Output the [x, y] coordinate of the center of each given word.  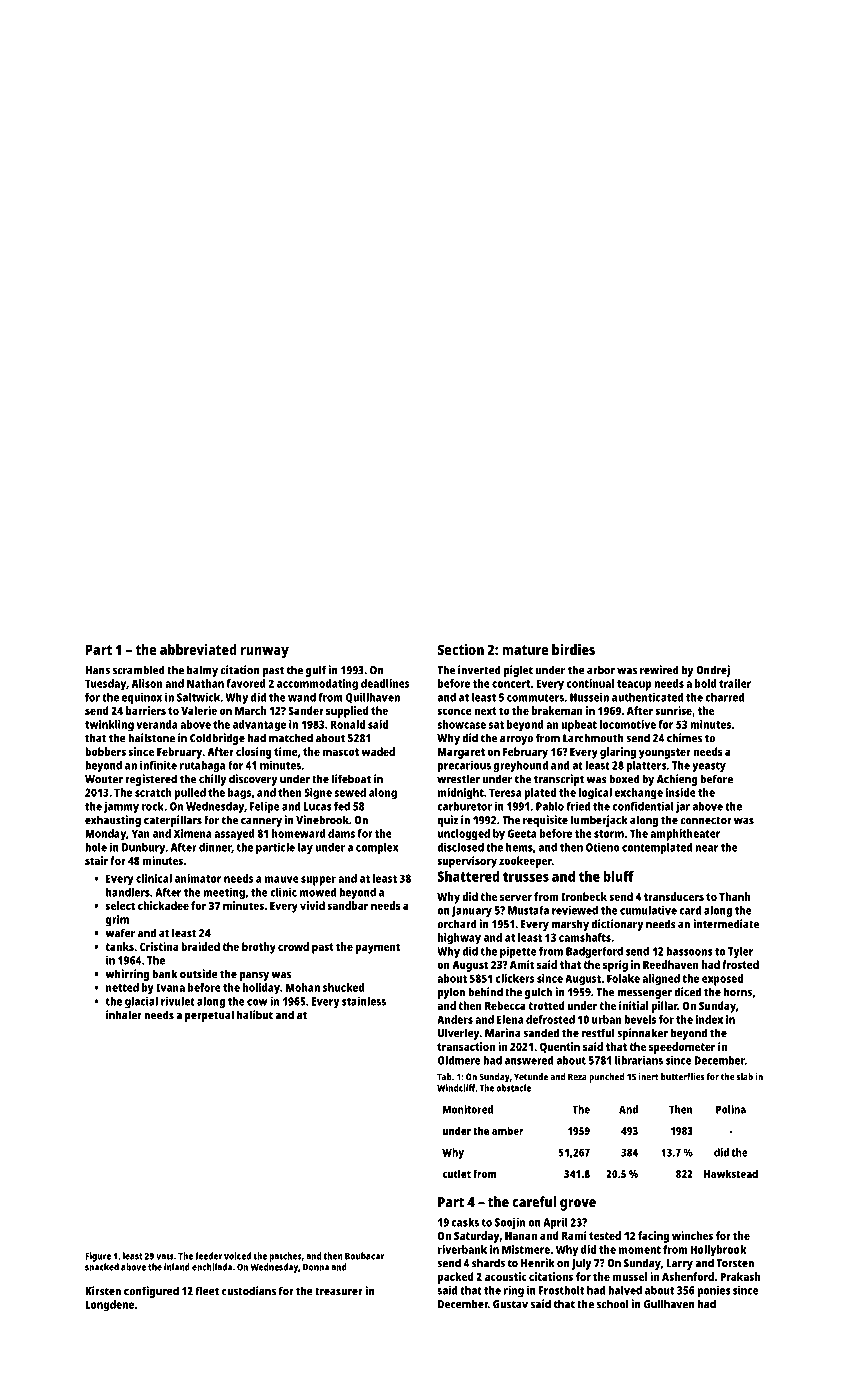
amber [508, 1130]
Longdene [109, 1306]
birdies [573, 649]
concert [511, 684]
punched [606, 1078]
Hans [97, 670]
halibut [255, 1015]
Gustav [510, 1304]
